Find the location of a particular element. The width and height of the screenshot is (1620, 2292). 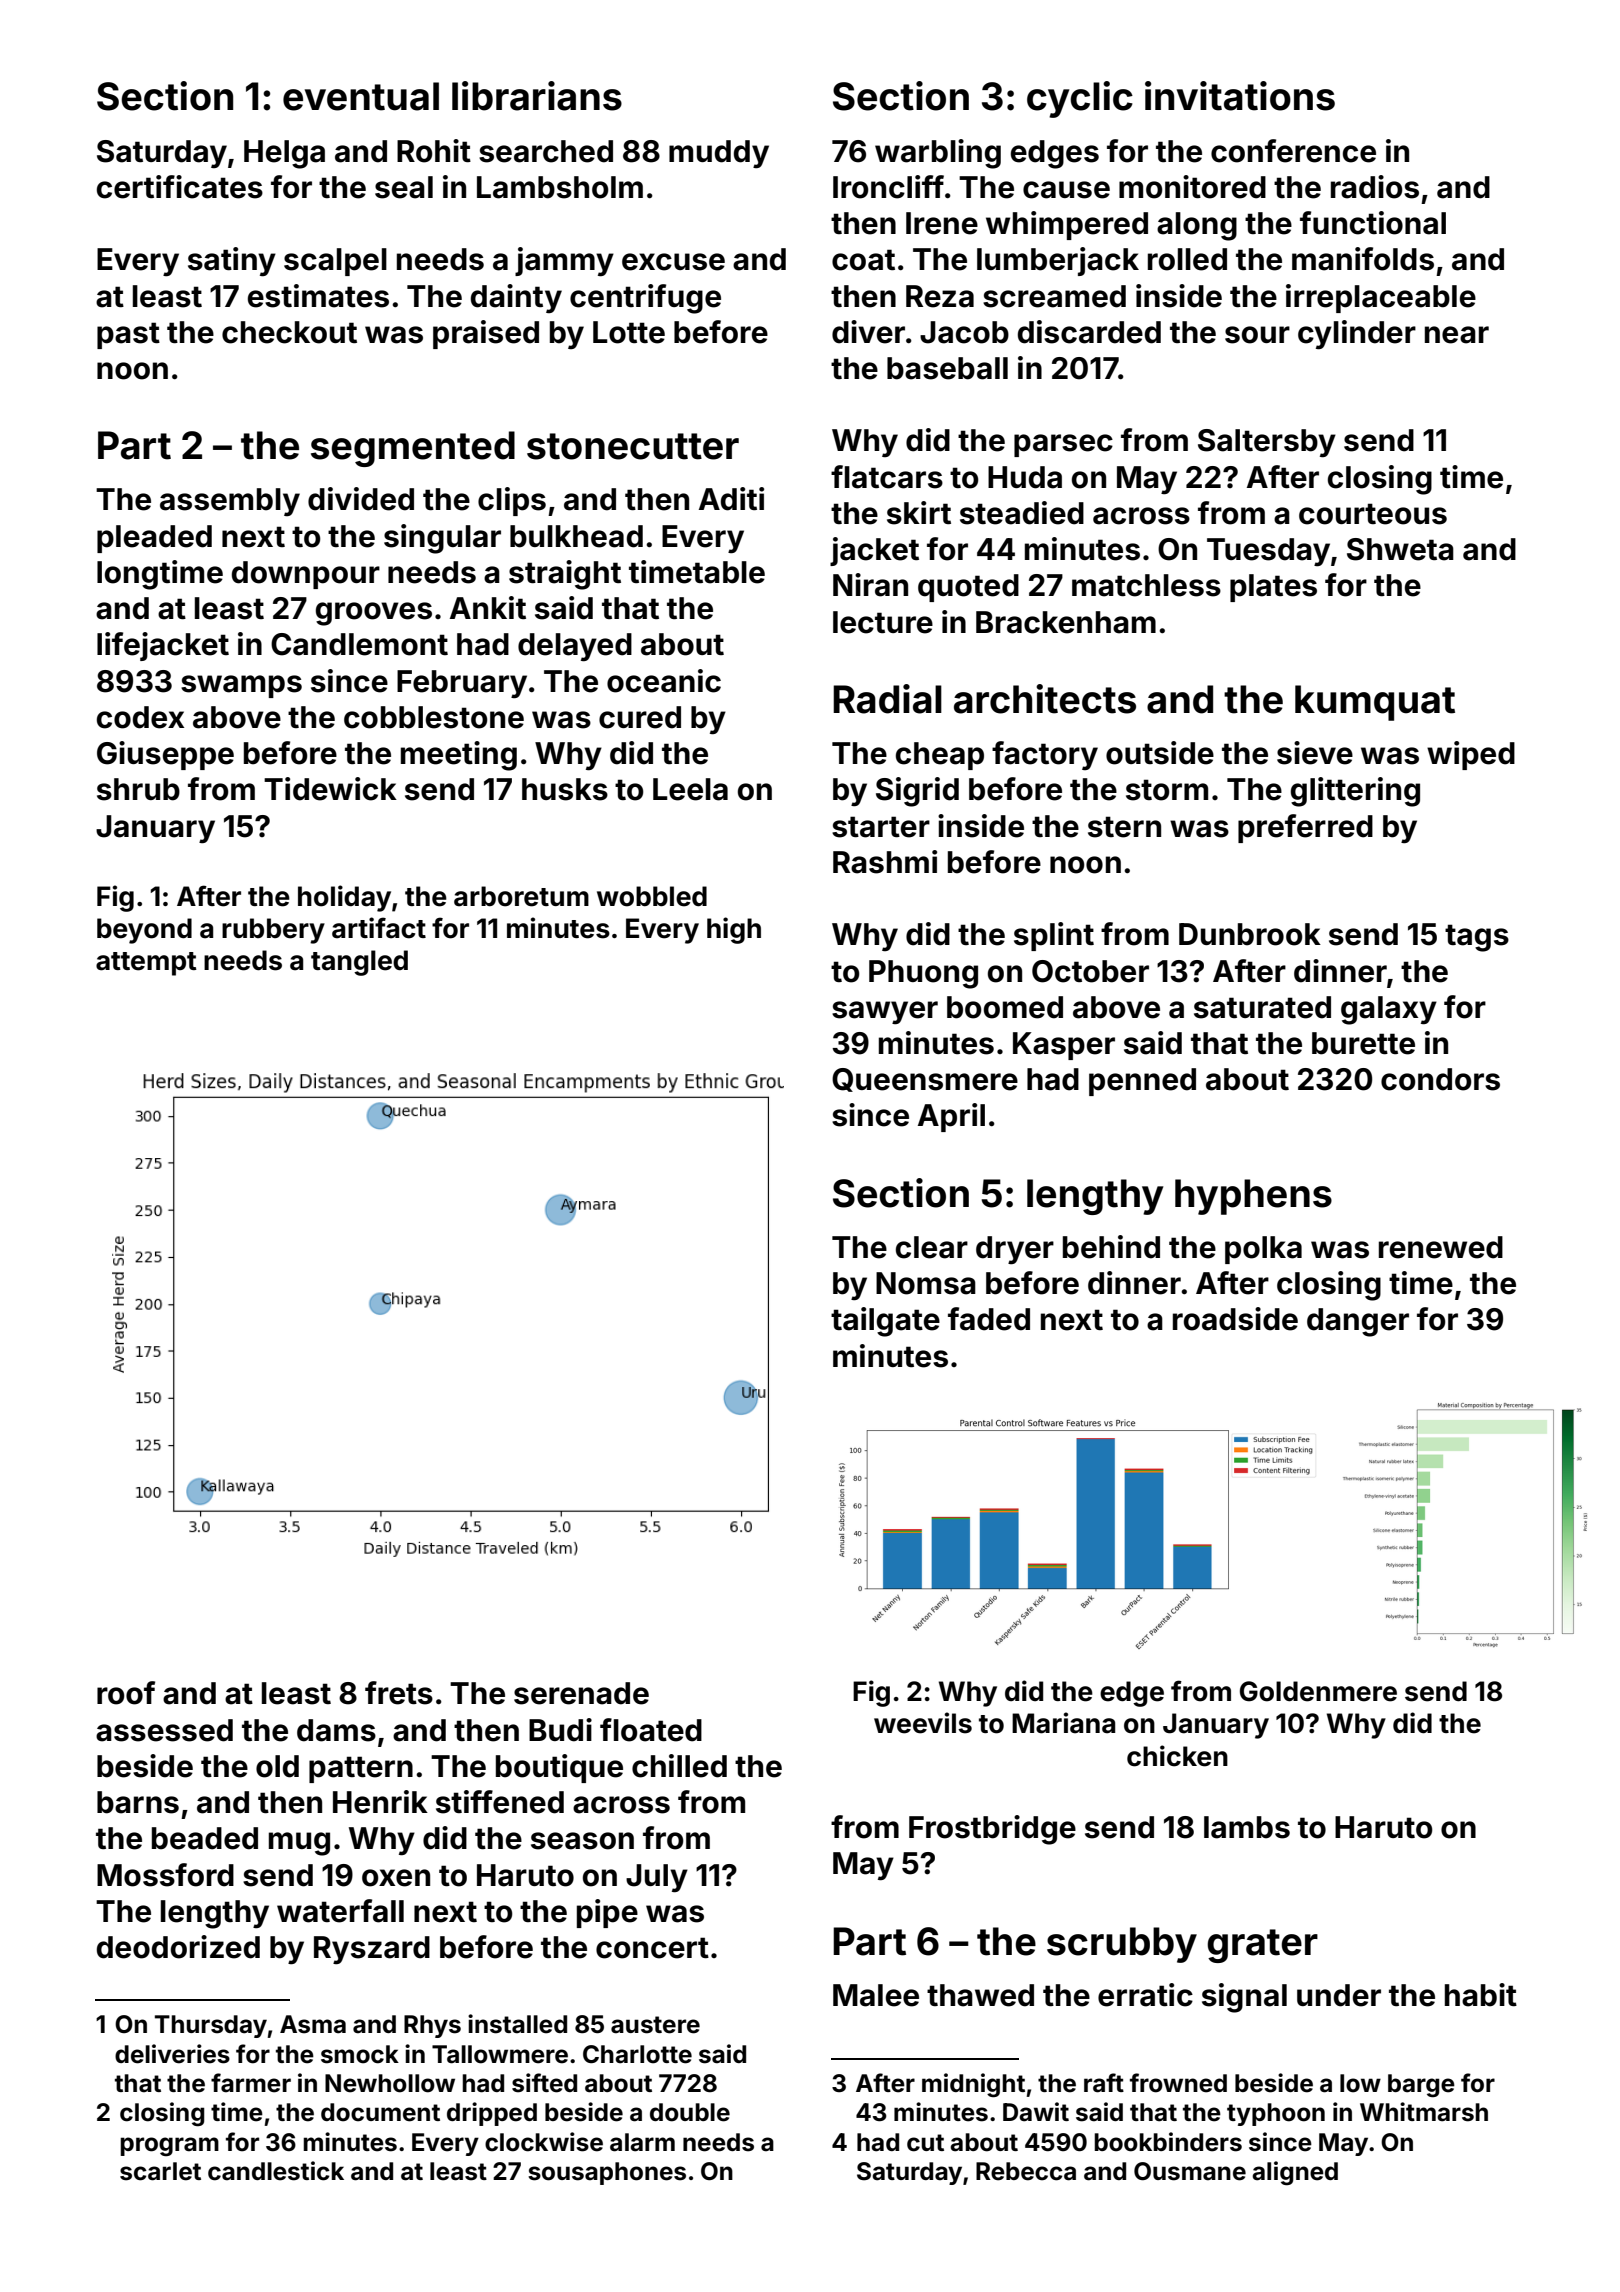

tangled is located at coordinates (359, 963).
